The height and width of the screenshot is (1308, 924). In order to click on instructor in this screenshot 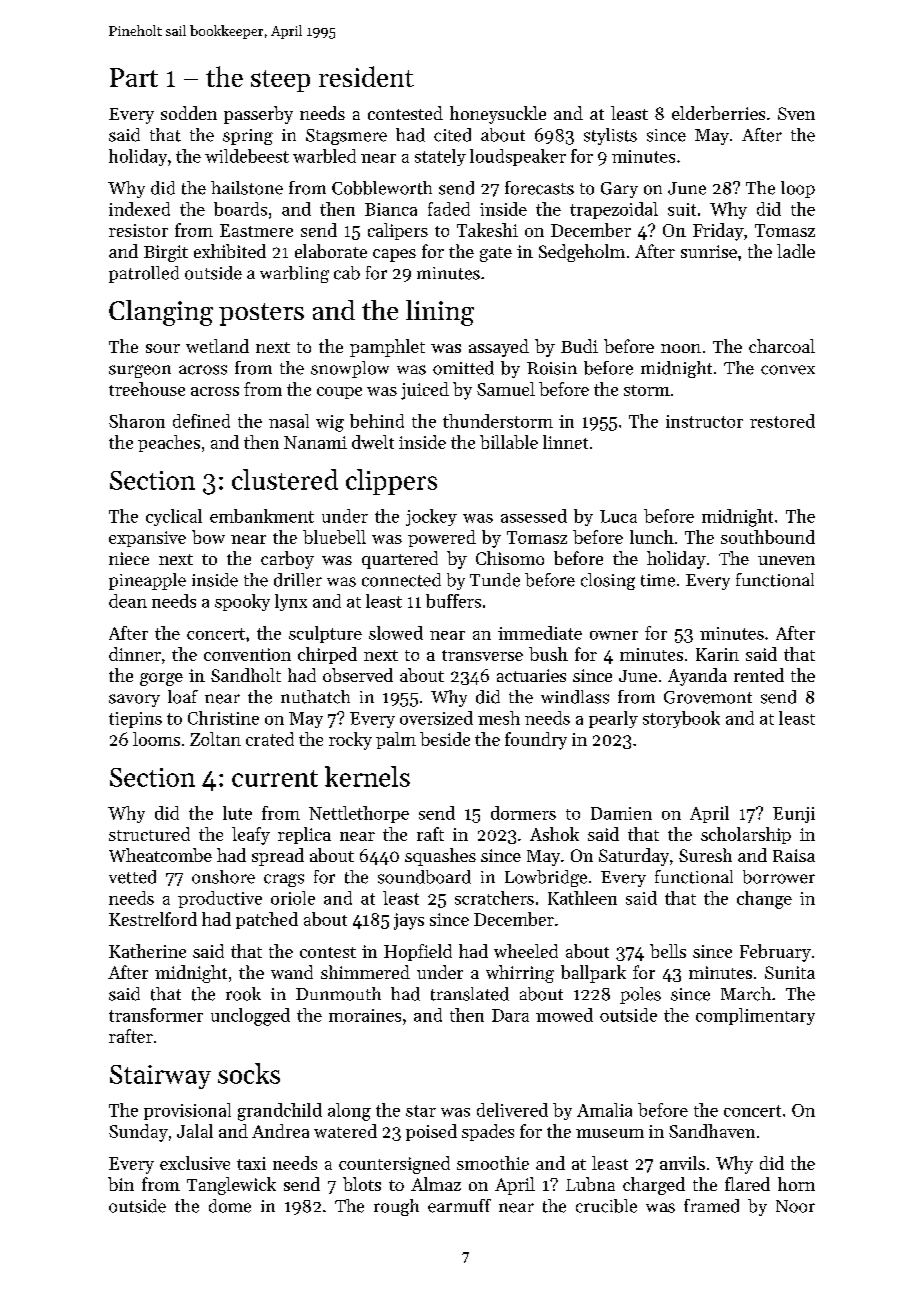, I will do `click(704, 421)`.
